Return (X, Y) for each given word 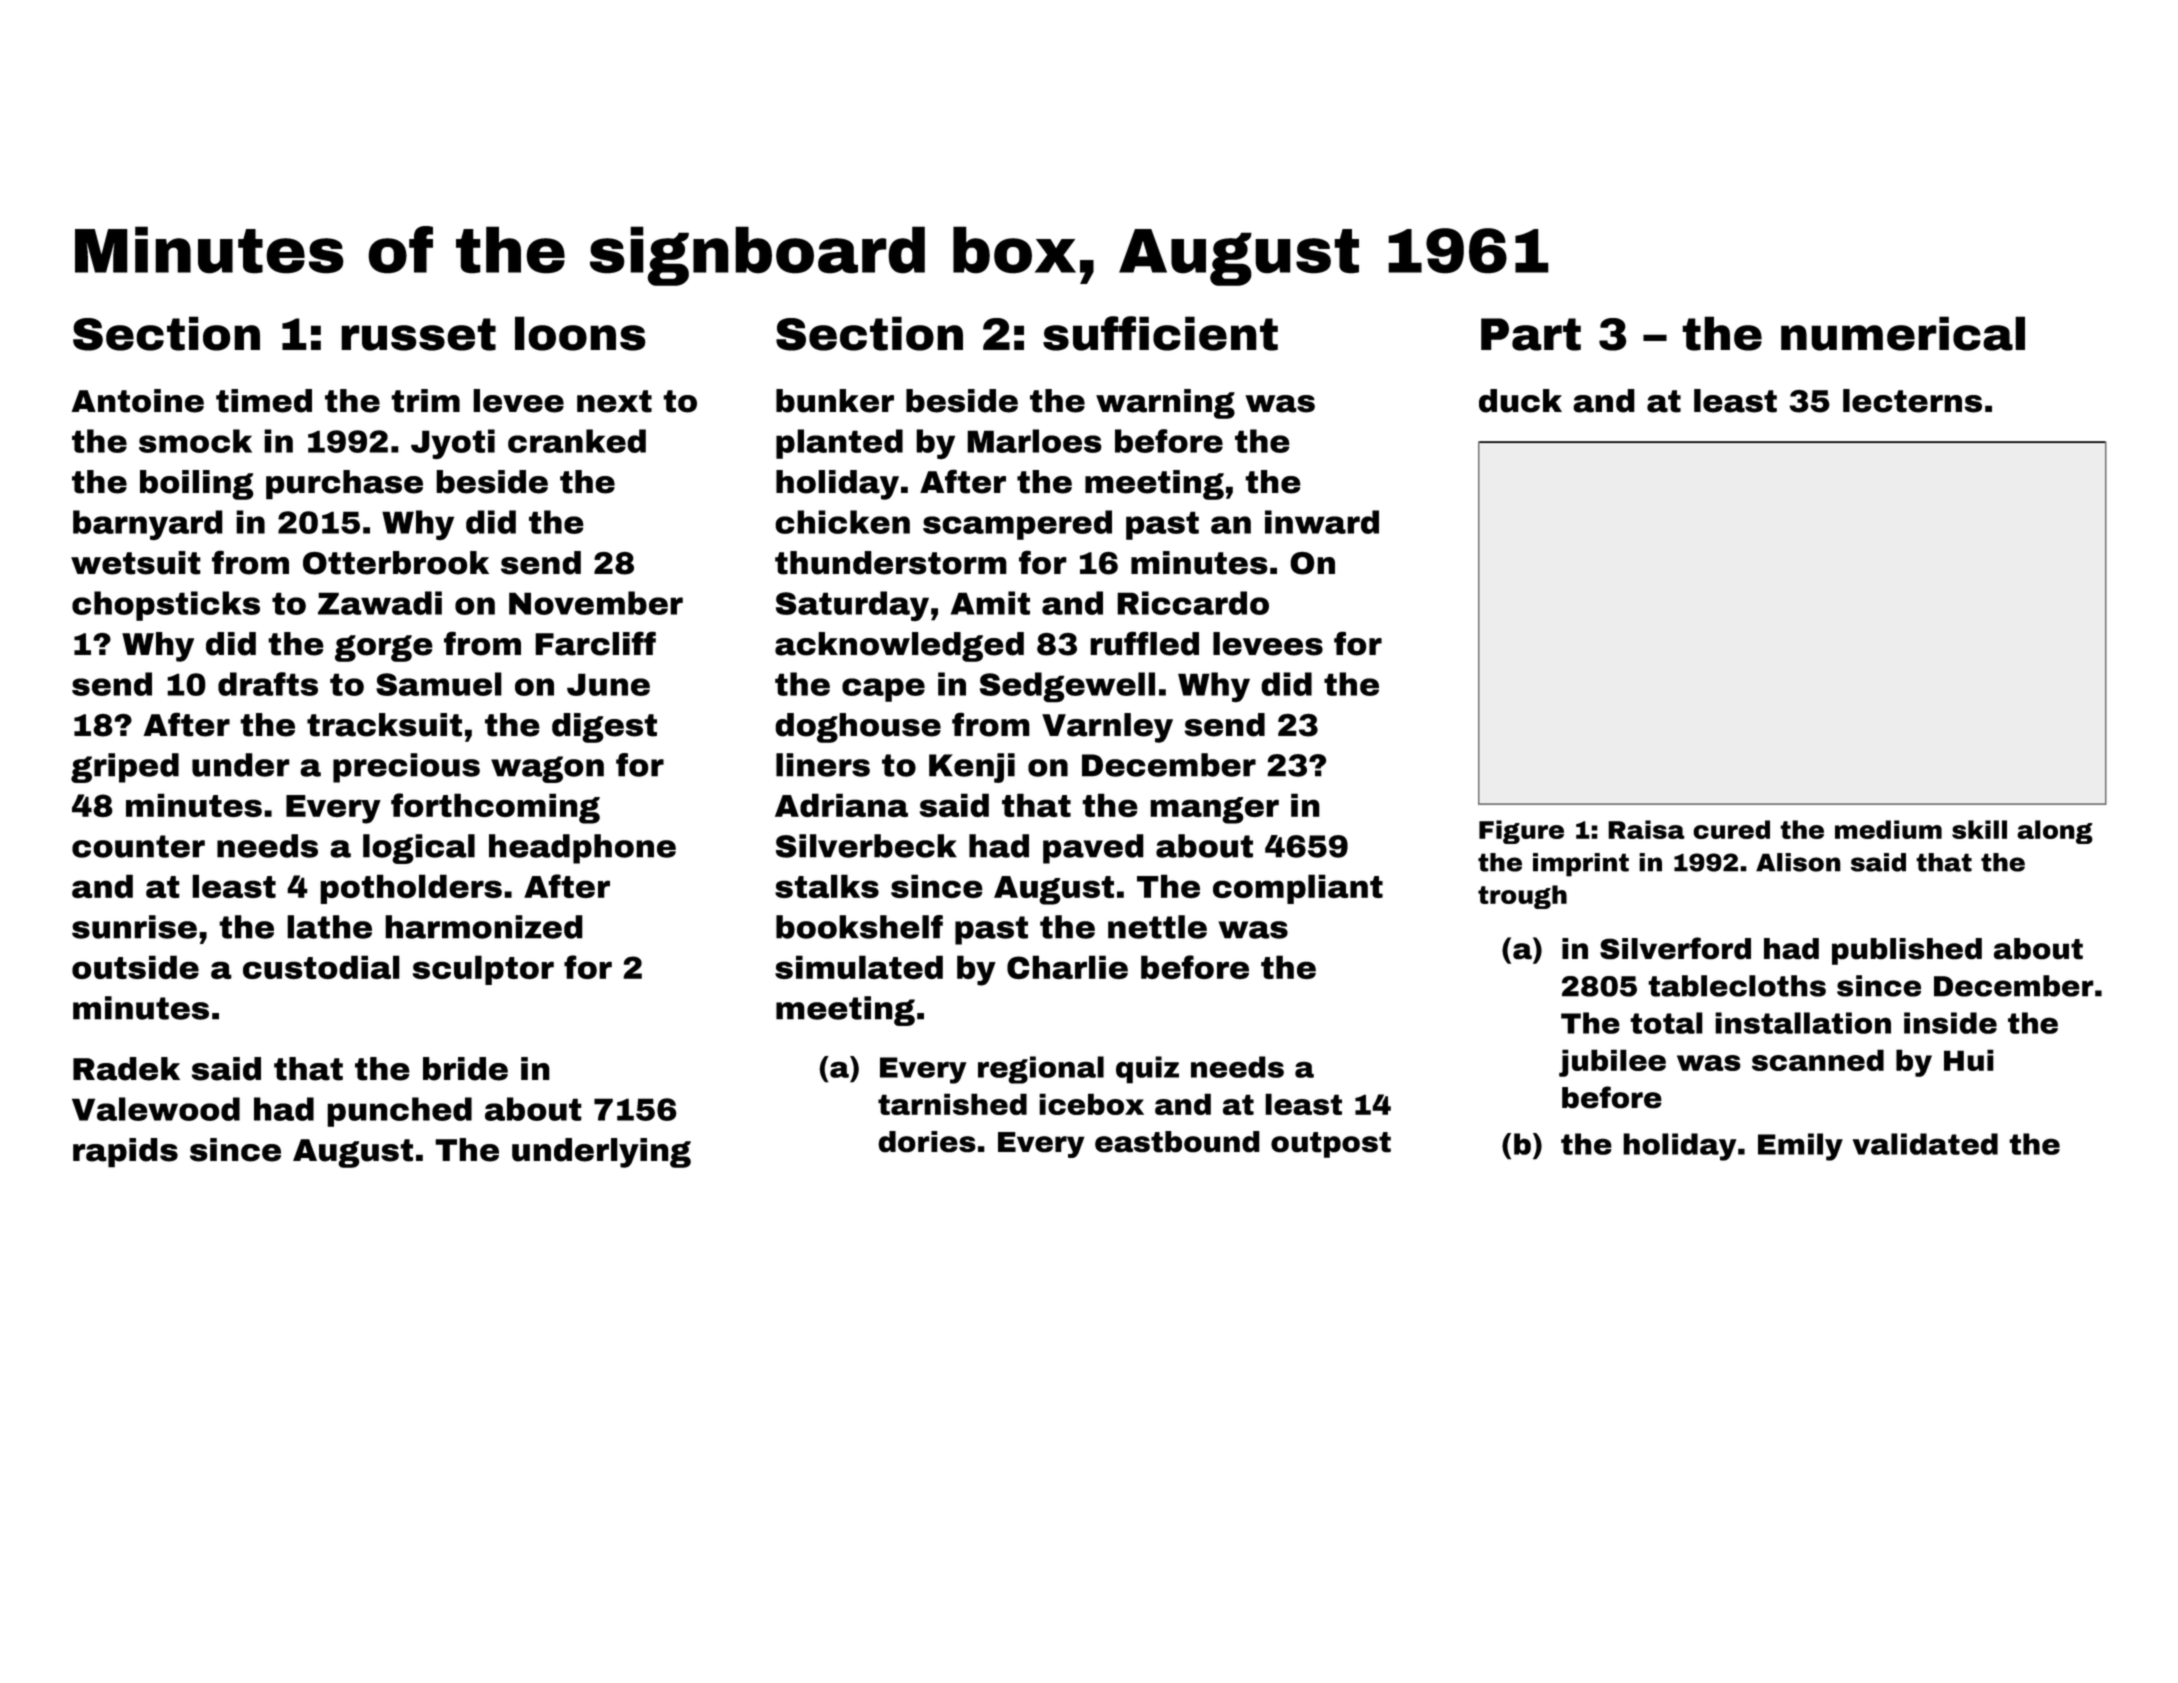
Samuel (439, 684)
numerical (1903, 333)
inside (1950, 1023)
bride (465, 1069)
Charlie (1067, 967)
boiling (197, 485)
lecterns (1912, 401)
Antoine (138, 401)
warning (1165, 404)
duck (1520, 401)
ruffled (1144, 643)
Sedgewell (1067, 687)
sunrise (134, 927)
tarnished (952, 1104)
